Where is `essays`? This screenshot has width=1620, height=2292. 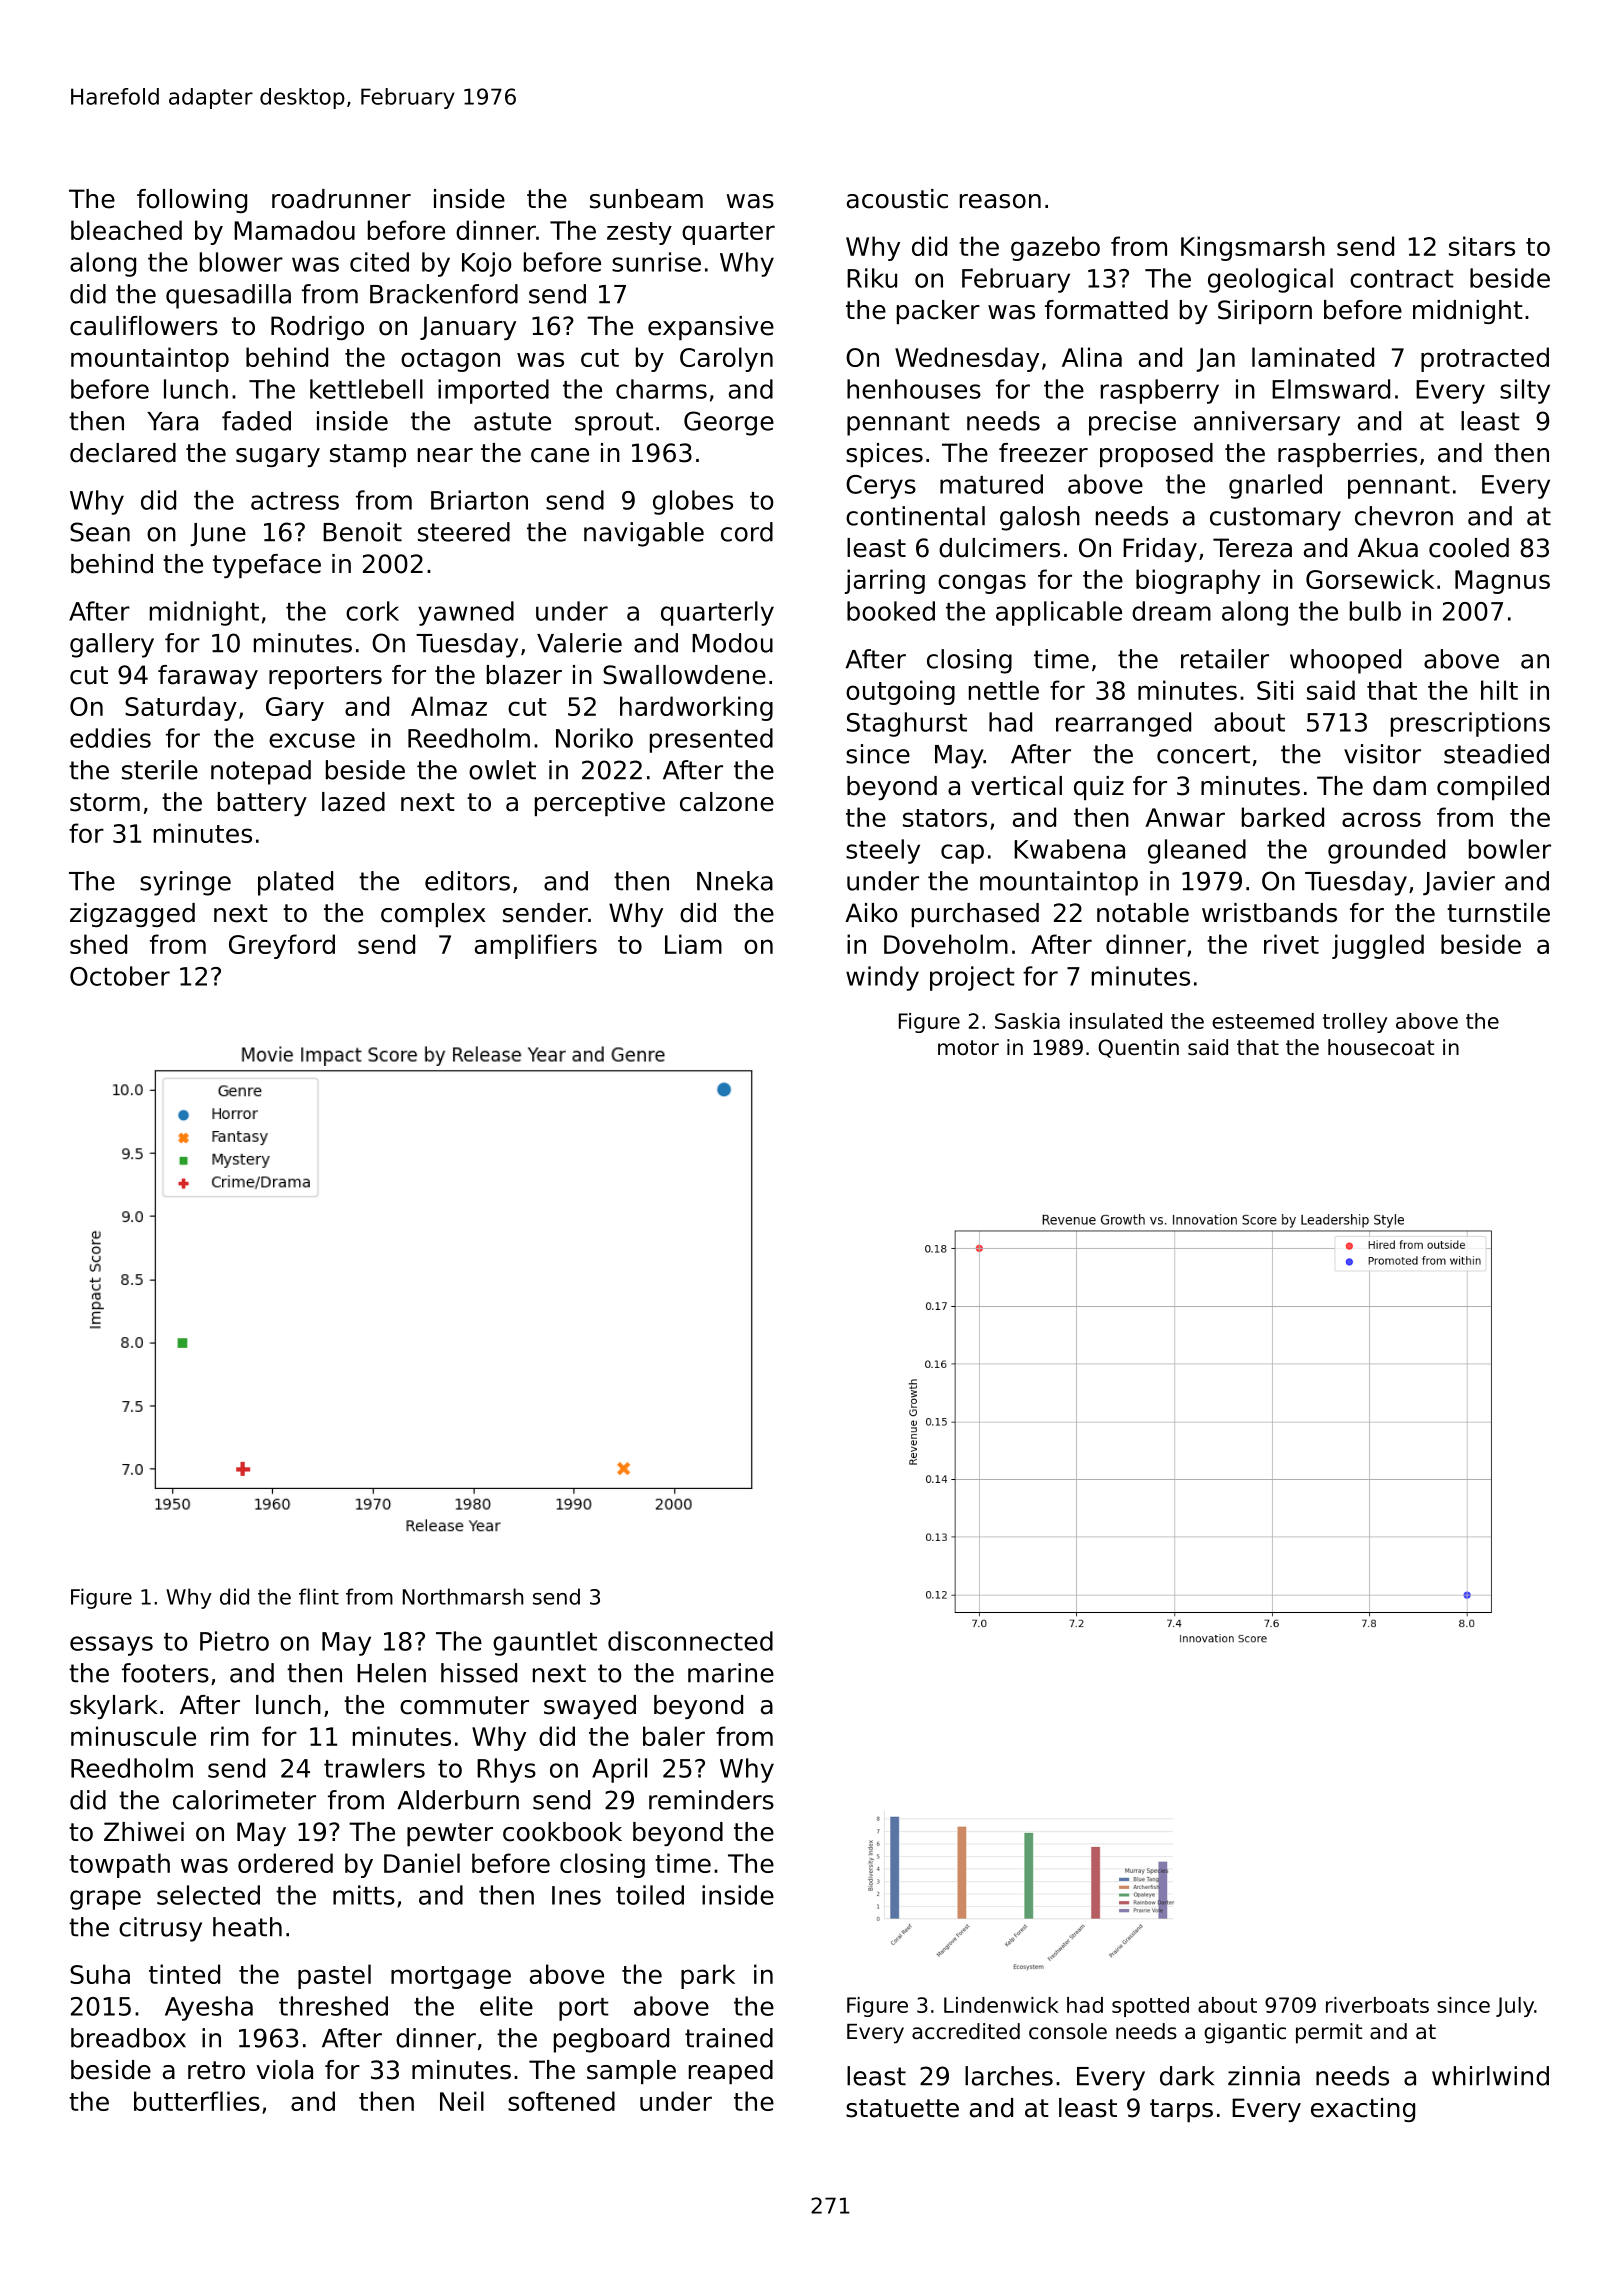
essays is located at coordinates (111, 1646).
